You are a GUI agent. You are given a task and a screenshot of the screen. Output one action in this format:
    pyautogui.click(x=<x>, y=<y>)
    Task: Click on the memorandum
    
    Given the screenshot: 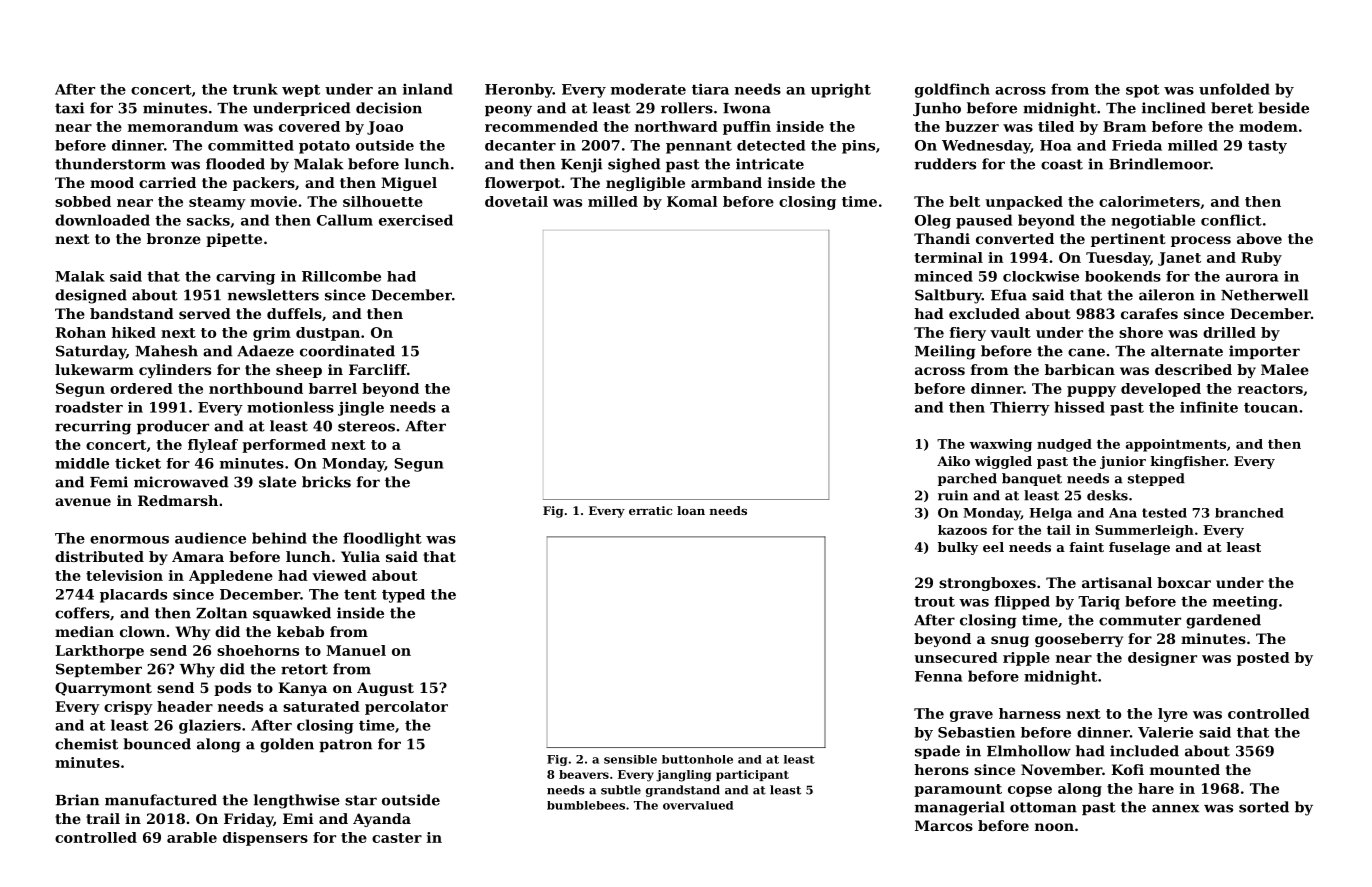 What is the action you would take?
    pyautogui.click(x=183, y=126)
